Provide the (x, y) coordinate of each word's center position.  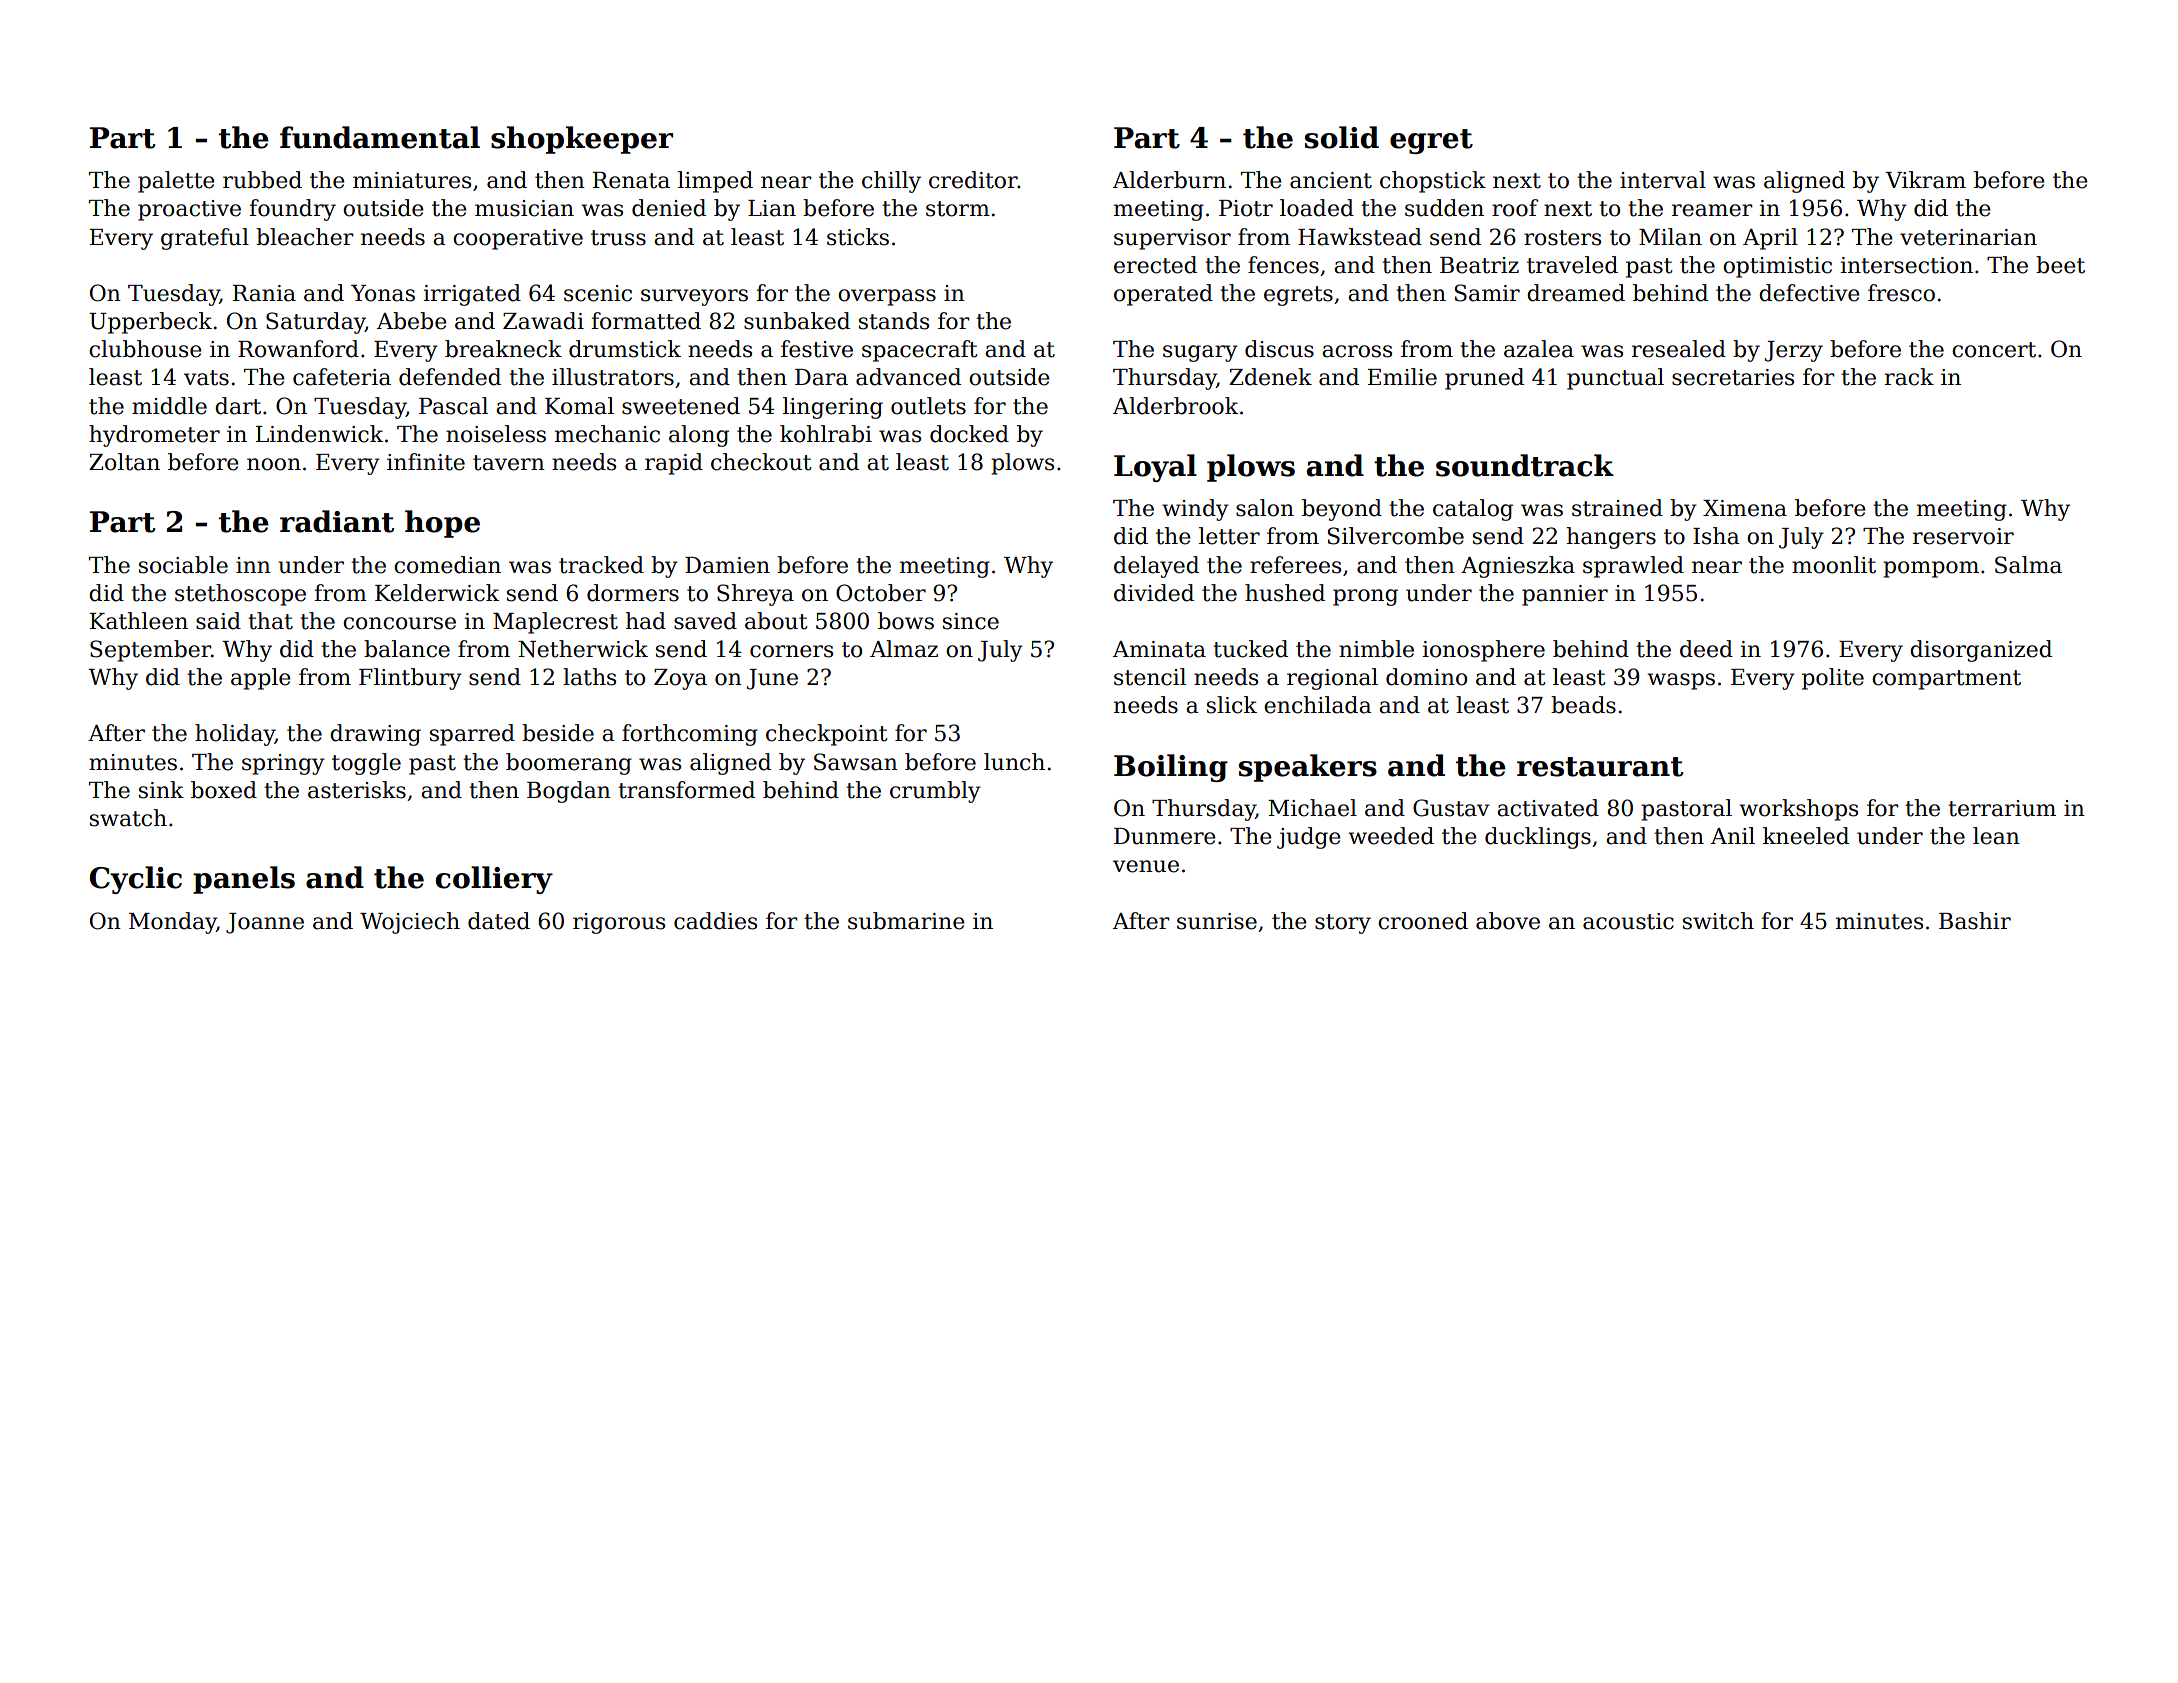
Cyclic (136, 880)
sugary (1200, 353)
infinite (426, 462)
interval (1663, 180)
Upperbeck (150, 323)
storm (958, 209)
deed (1706, 649)
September (150, 651)
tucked (1250, 649)
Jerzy (1793, 351)
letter (1229, 536)
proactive (189, 210)
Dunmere (1165, 836)
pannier (1565, 595)
